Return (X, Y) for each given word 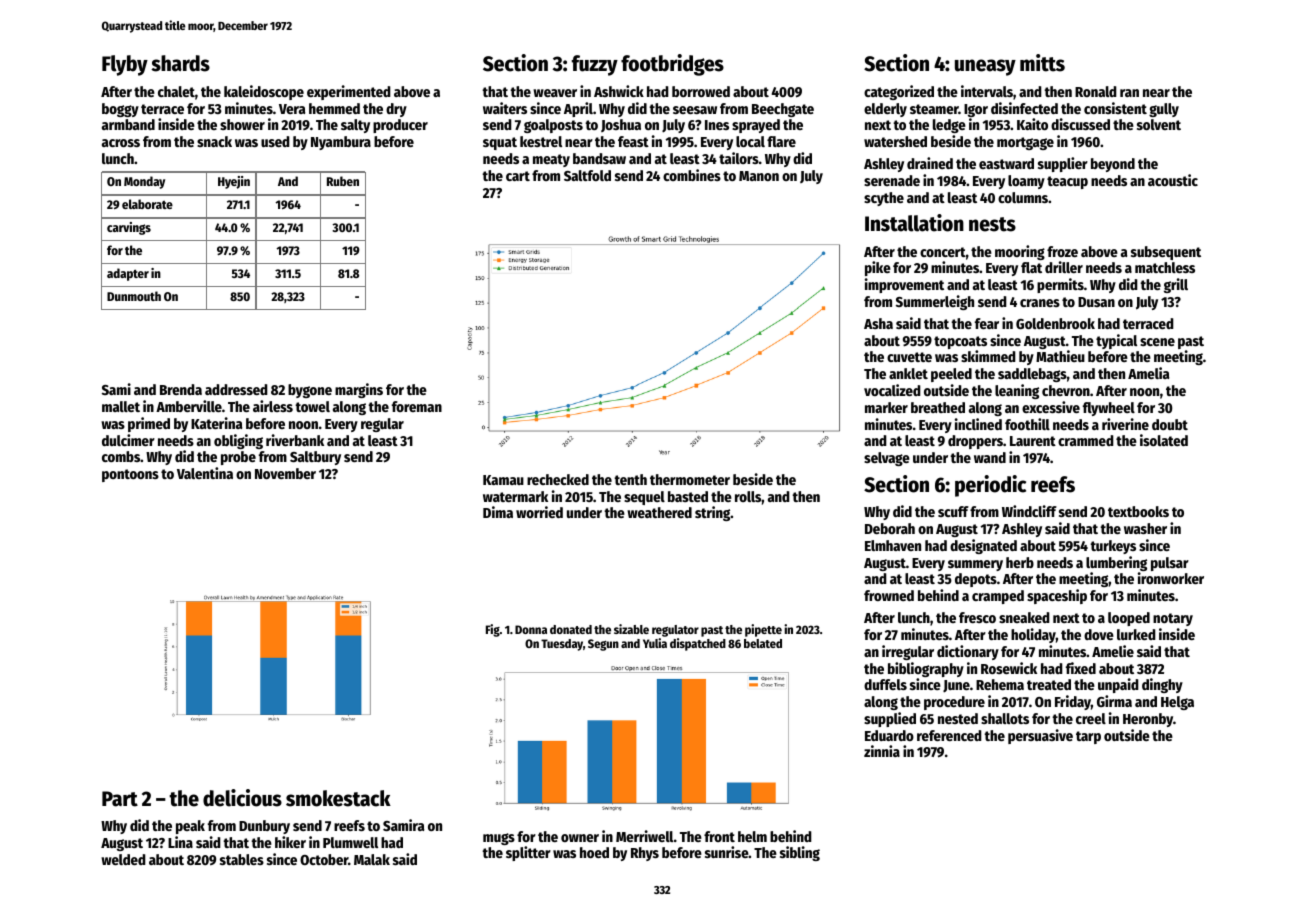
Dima (498, 512)
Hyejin (234, 182)
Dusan (1096, 302)
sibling (800, 853)
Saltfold (587, 175)
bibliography (926, 669)
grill (1176, 285)
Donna (531, 629)
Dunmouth (134, 296)
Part (120, 799)
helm (752, 836)
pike (878, 268)
